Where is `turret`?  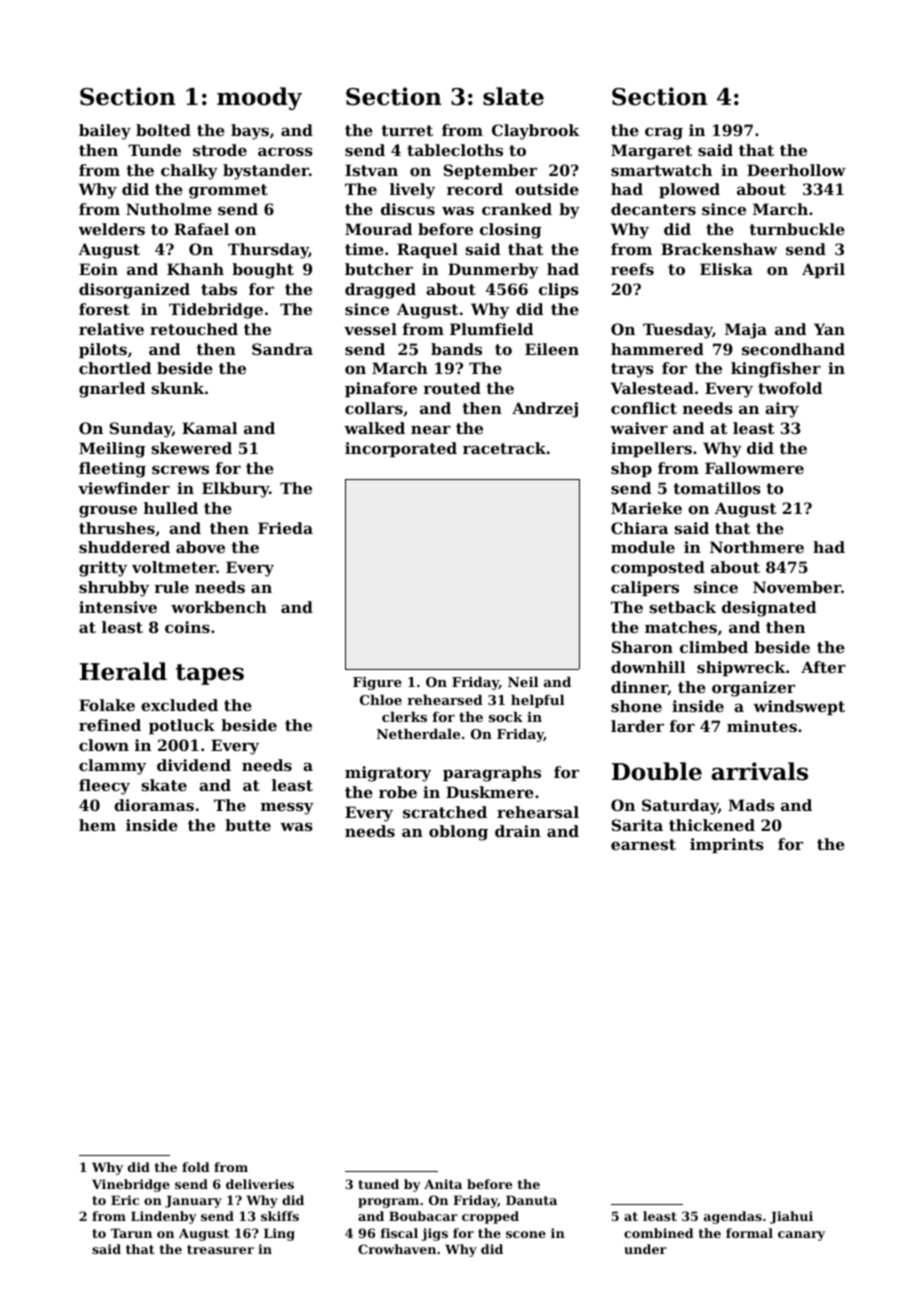 turret is located at coordinates (407, 130).
